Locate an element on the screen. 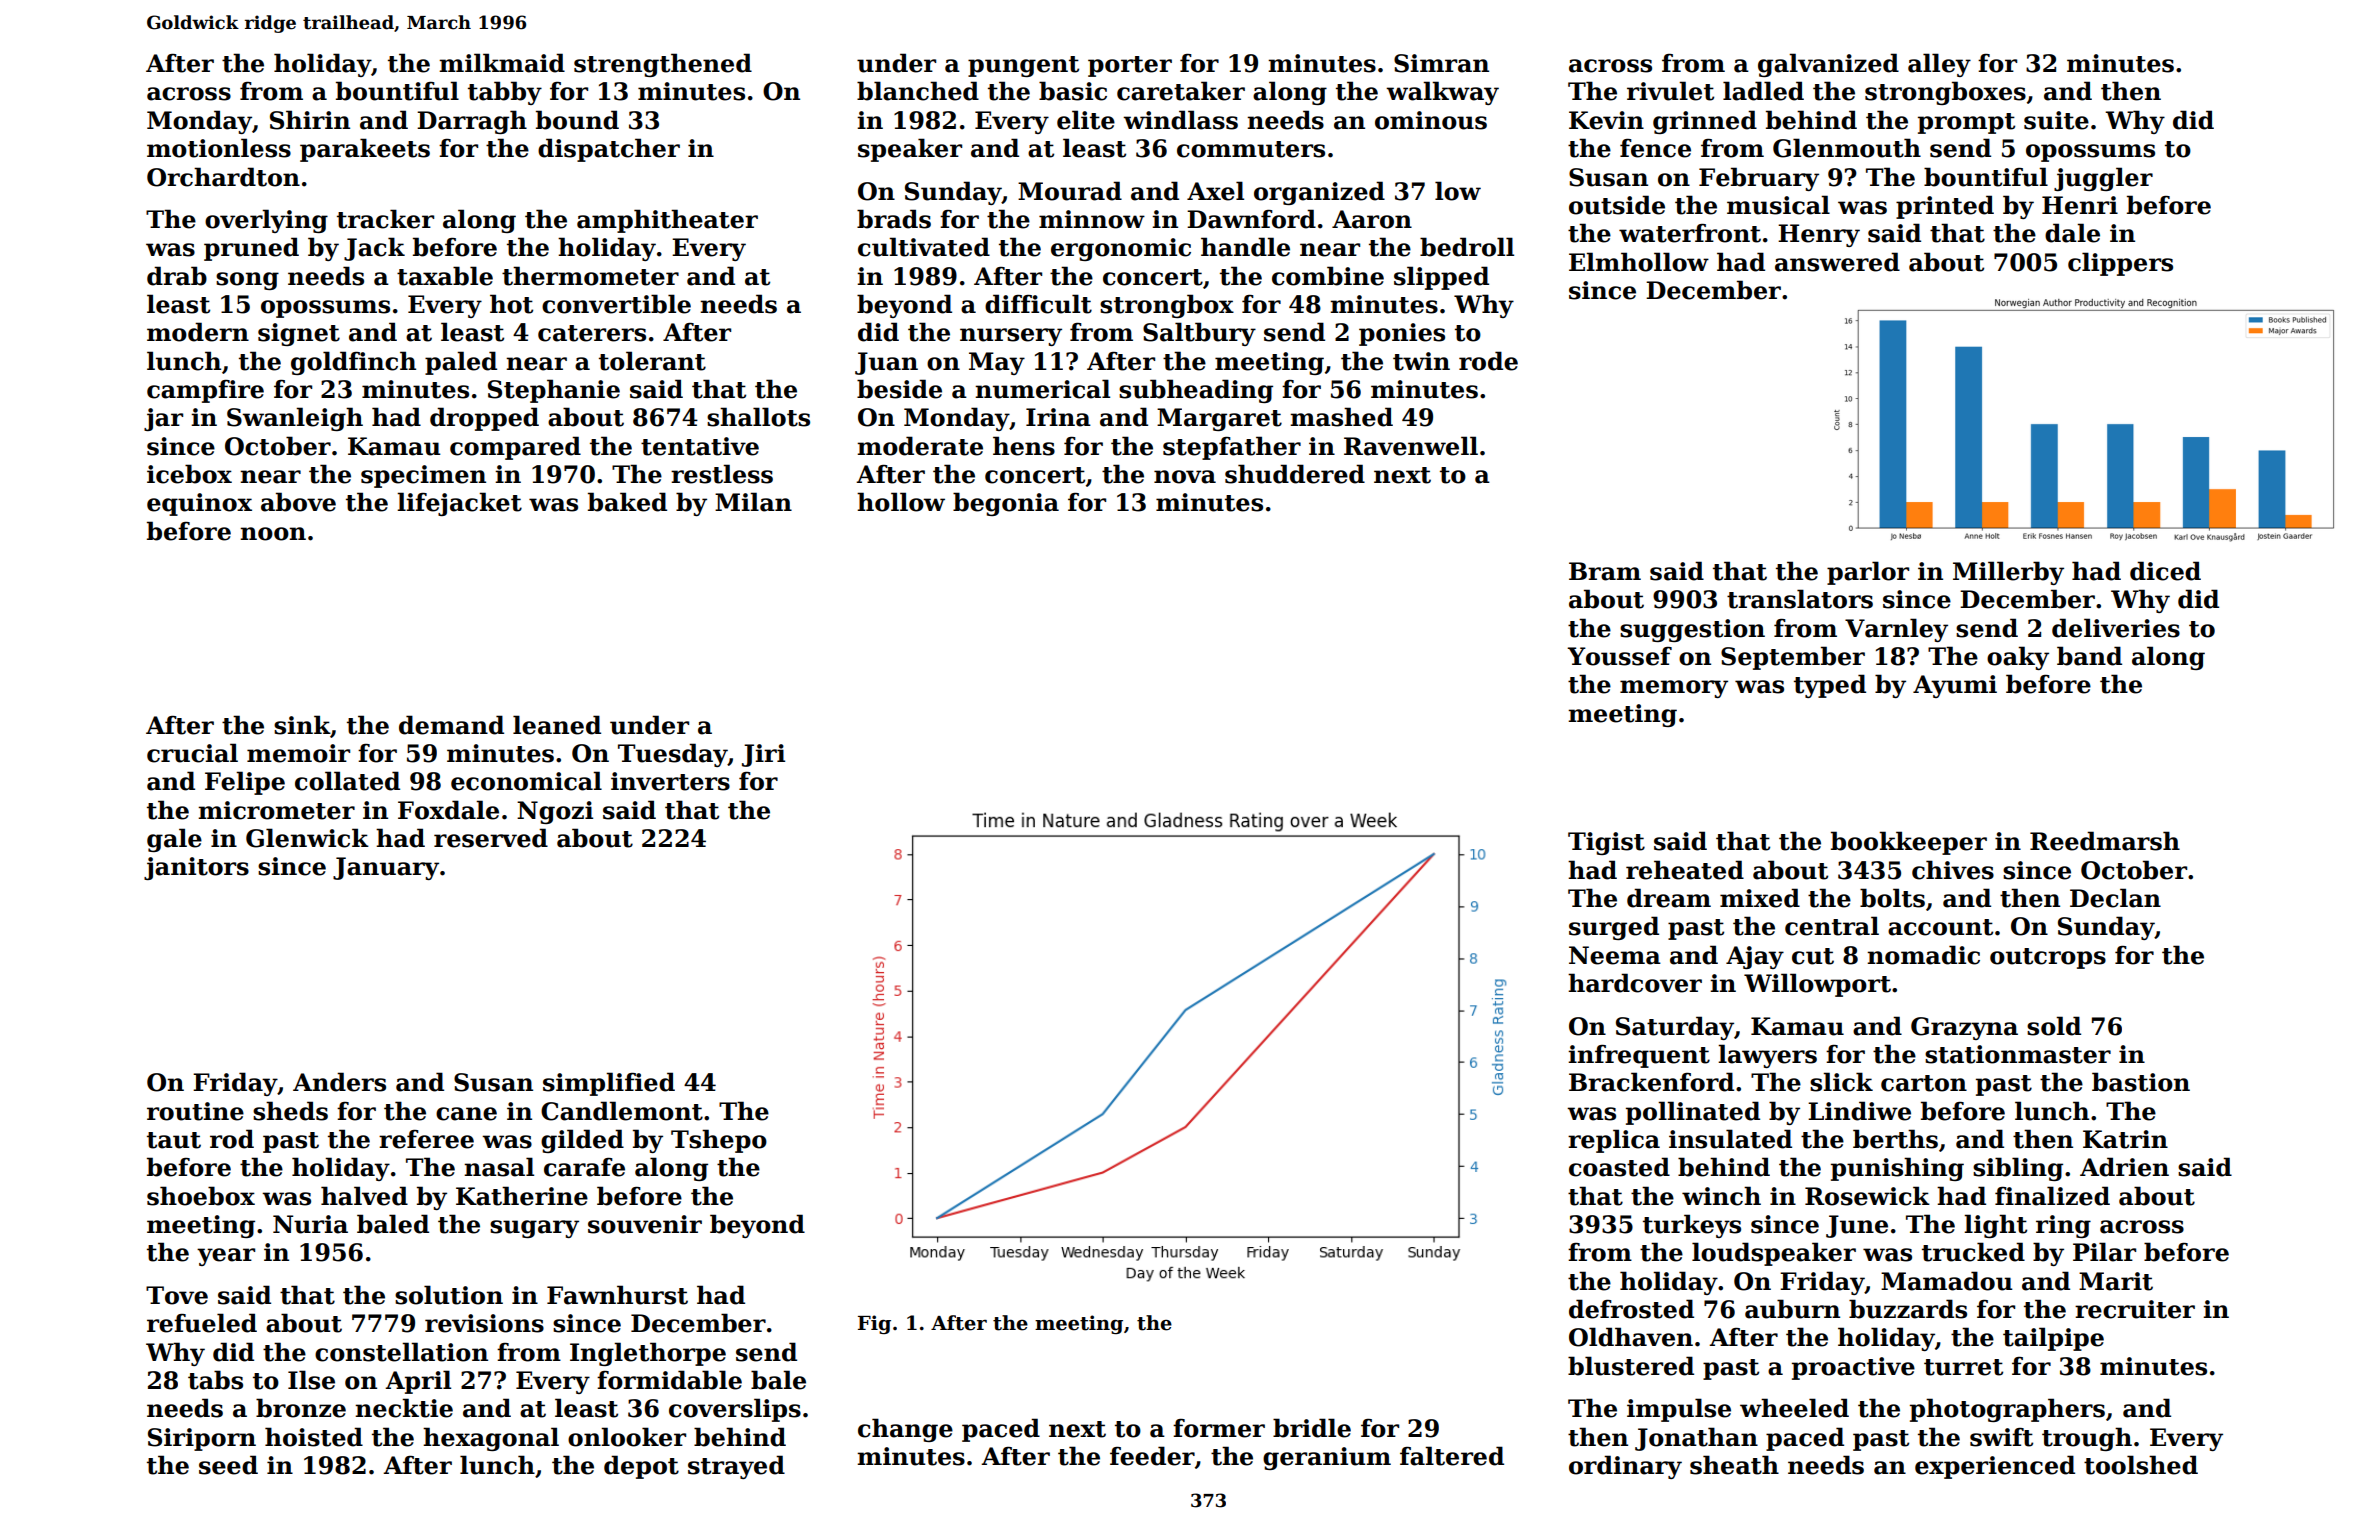 This screenshot has width=2380, height=1540. Tigist is located at coordinates (1606, 843).
